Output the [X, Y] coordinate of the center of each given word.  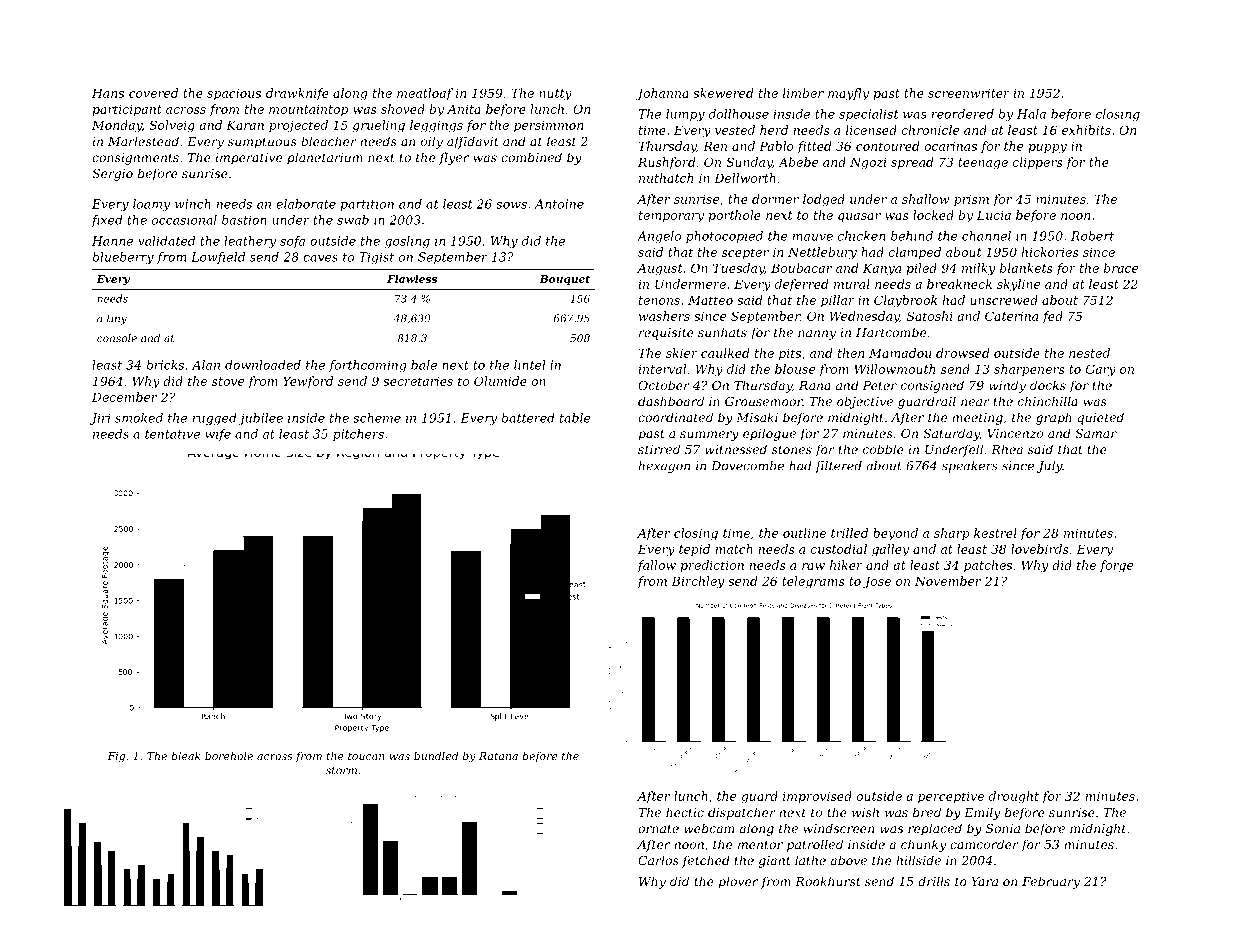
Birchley [698, 582]
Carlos [658, 860]
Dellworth [745, 178]
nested [1089, 353]
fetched [706, 861]
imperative [248, 159]
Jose [877, 582]
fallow [657, 566]
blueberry [123, 258]
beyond [895, 534]
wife [218, 435]
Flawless [412, 278]
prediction [712, 566]
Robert [1092, 236]
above [848, 860]
